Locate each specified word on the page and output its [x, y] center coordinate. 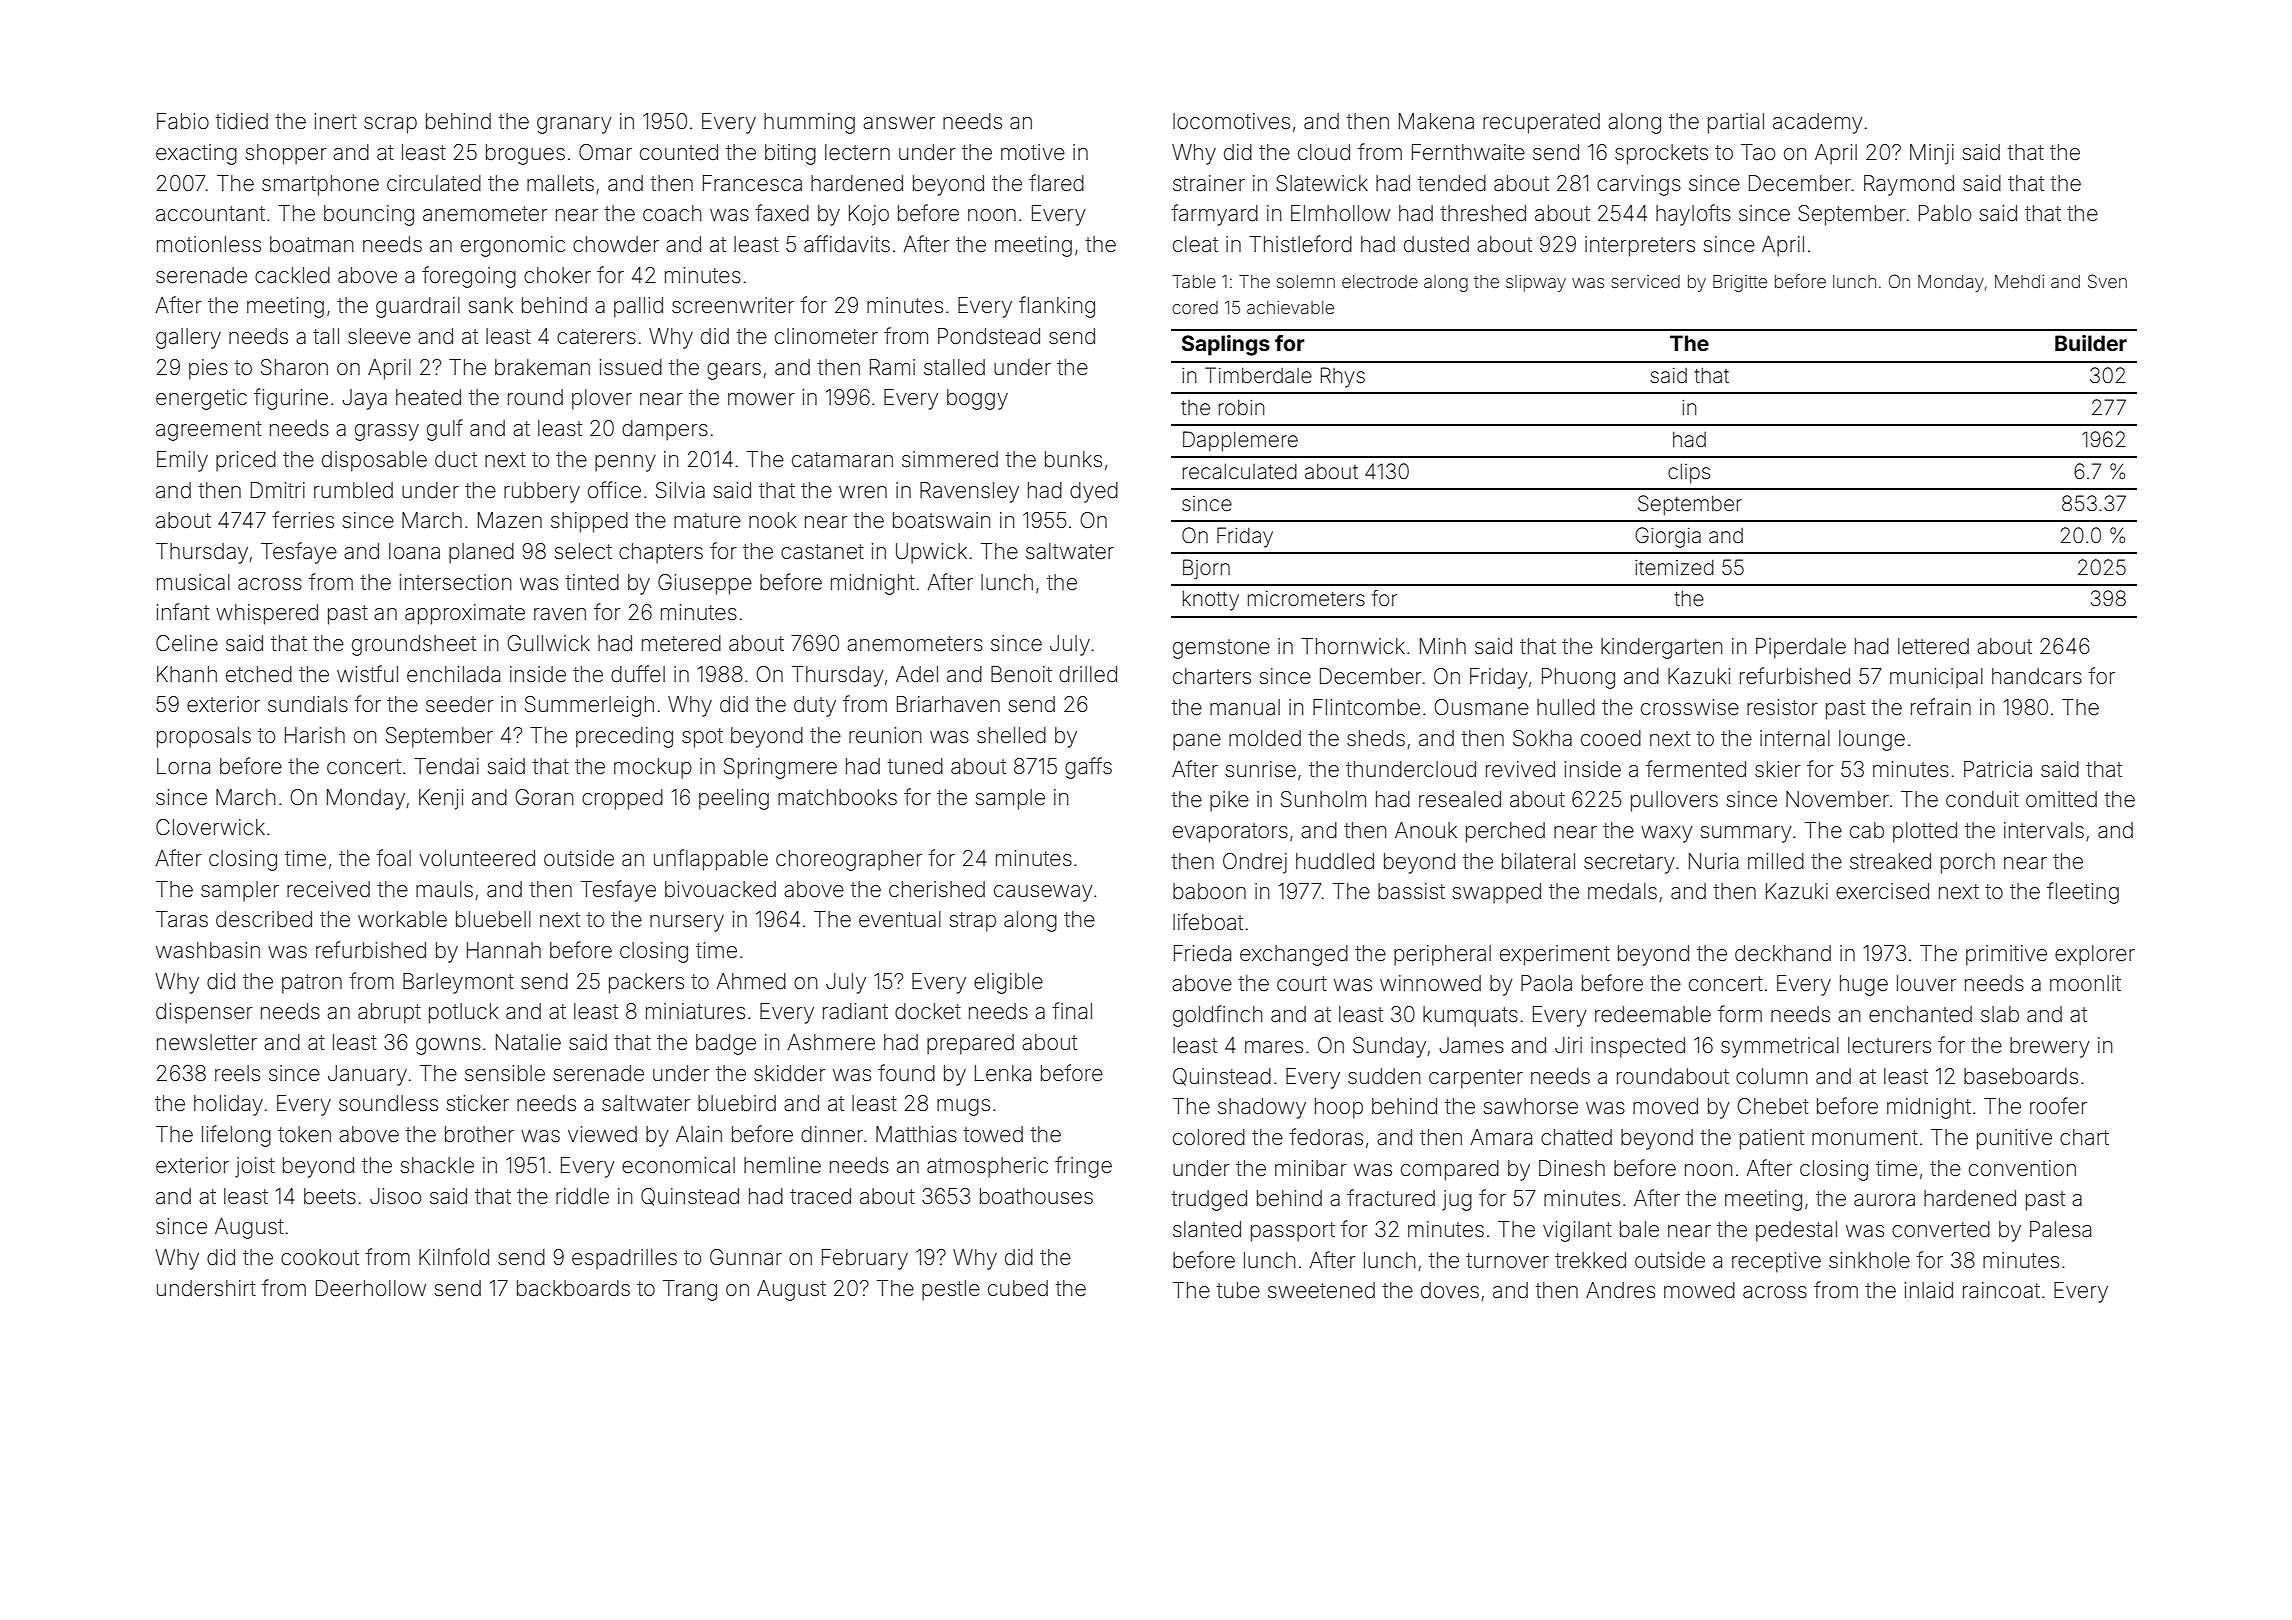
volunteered [477, 858]
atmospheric [987, 1167]
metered [681, 643]
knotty [1211, 600]
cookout [320, 1257]
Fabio [183, 121]
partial [1736, 123]
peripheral [1442, 955]
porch [1968, 863]
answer [899, 123]
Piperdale [1801, 648]
